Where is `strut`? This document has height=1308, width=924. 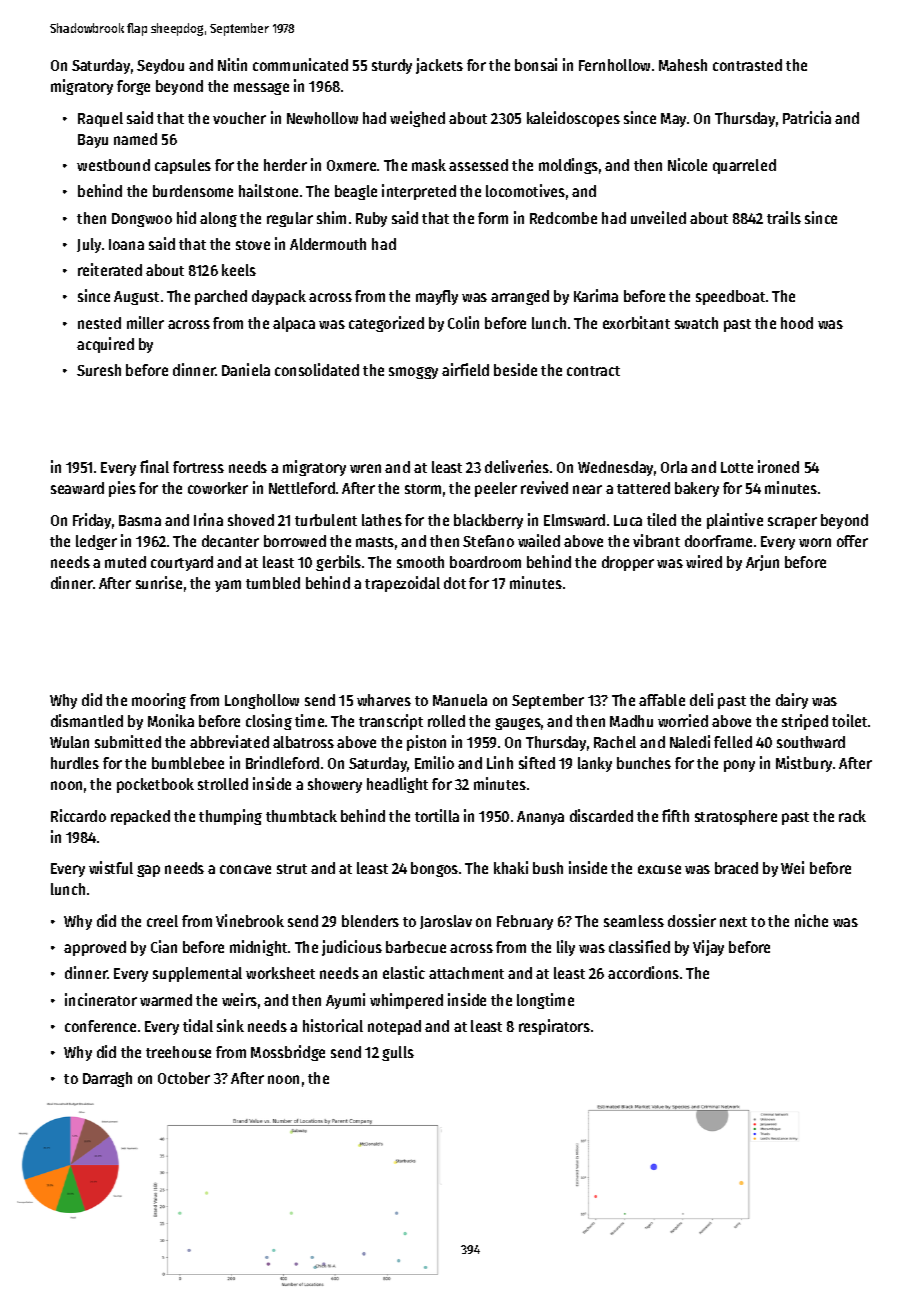 strut is located at coordinates (292, 869).
